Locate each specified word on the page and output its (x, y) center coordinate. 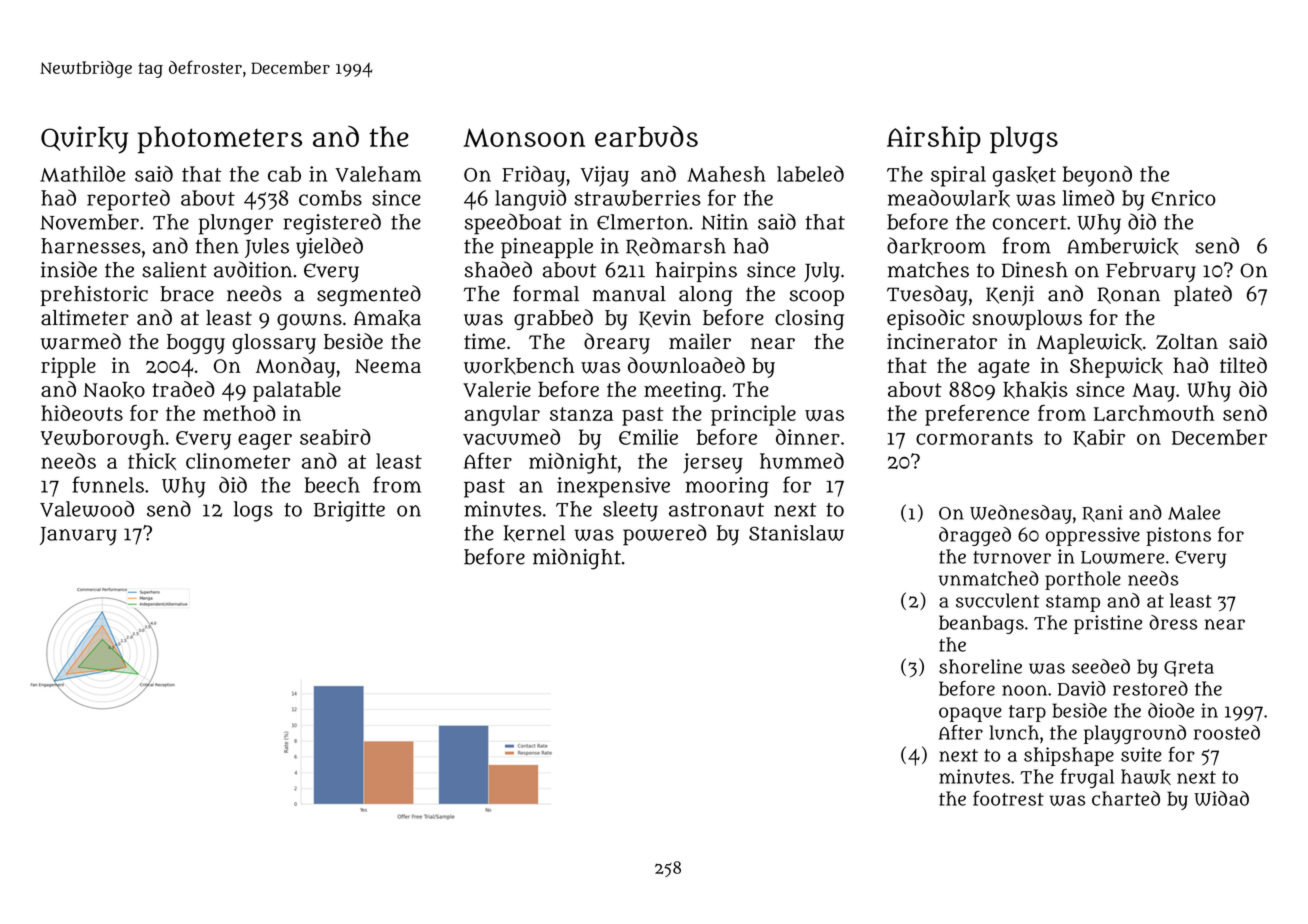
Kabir (1099, 438)
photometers (220, 140)
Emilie (648, 437)
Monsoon (524, 137)
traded (183, 389)
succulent (998, 600)
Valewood (87, 508)
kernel (534, 533)
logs (253, 511)
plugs (1024, 140)
